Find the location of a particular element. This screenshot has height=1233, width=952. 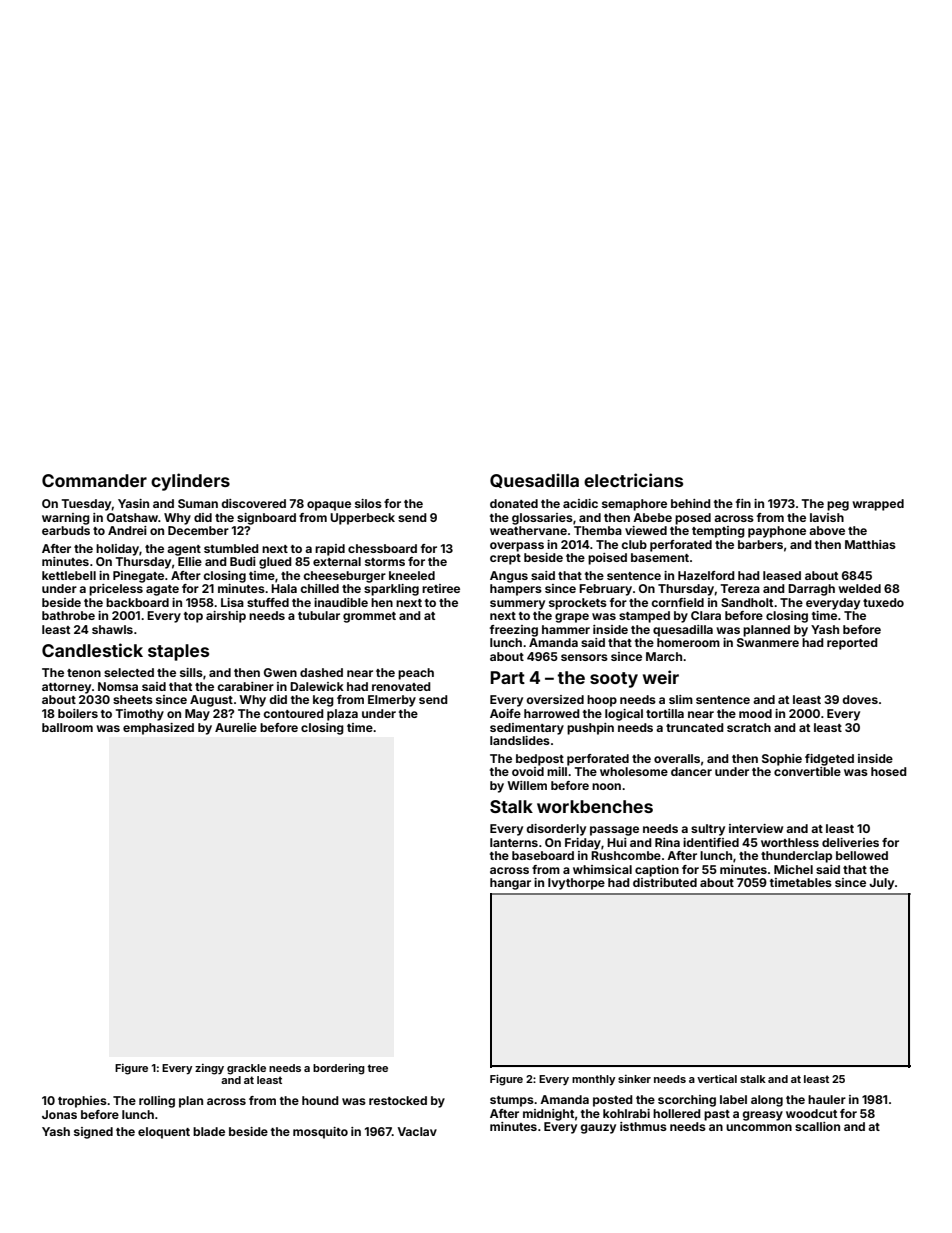

fidgeted is located at coordinates (829, 760).
